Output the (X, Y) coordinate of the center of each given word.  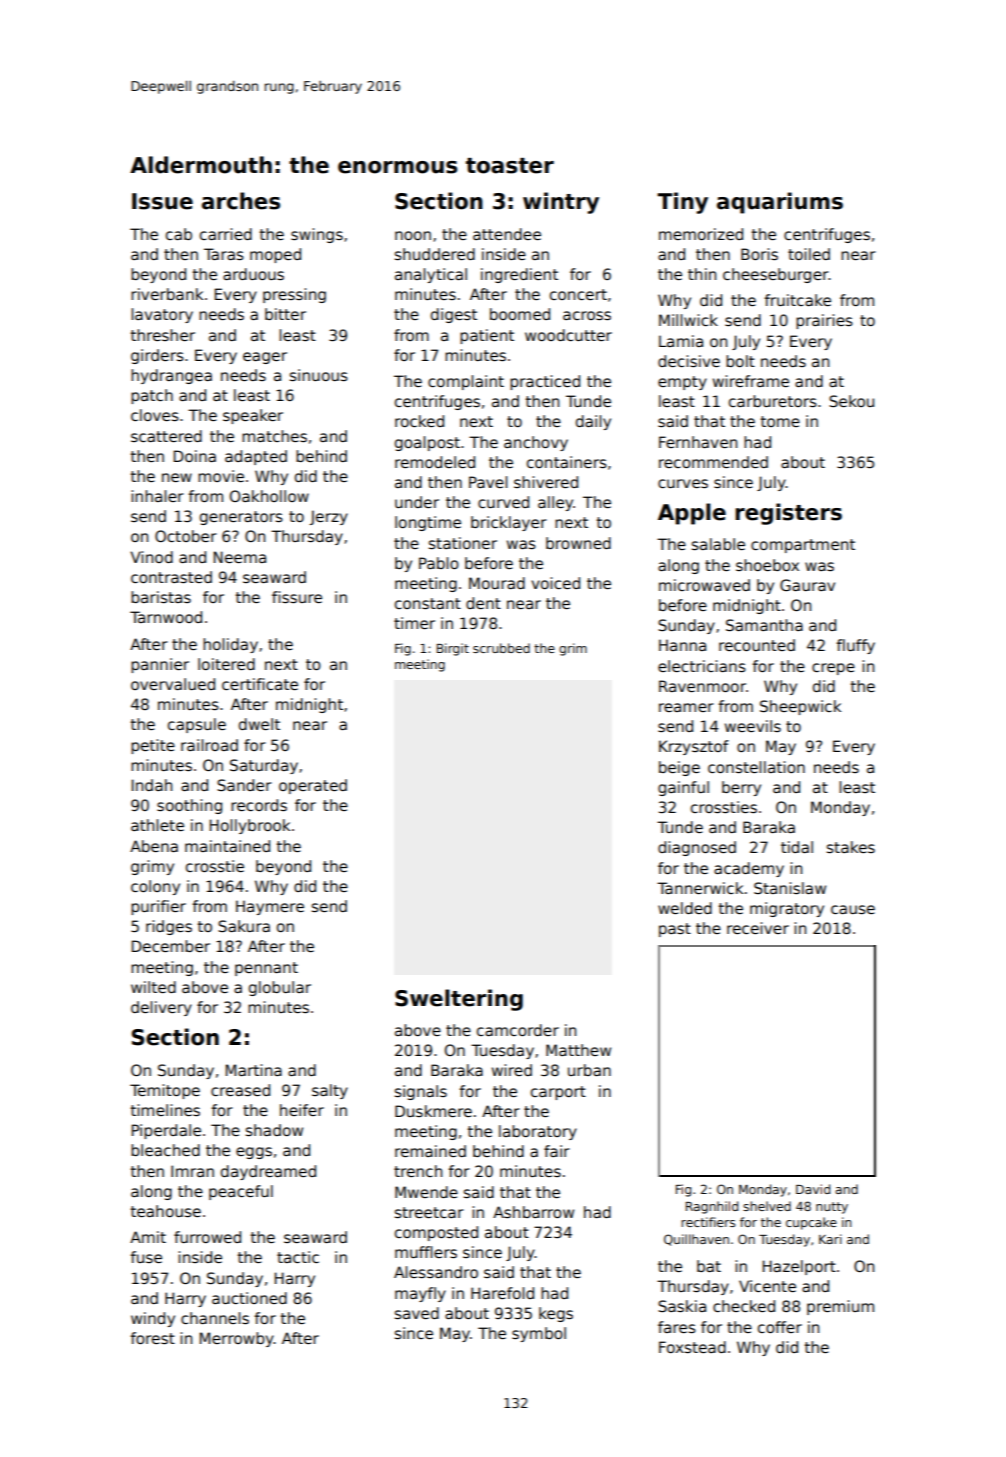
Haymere (270, 907)
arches (241, 201)
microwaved (704, 585)
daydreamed (268, 1172)
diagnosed (697, 848)
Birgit (453, 649)
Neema (240, 557)
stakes (851, 847)
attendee (507, 234)
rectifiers (708, 1222)
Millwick (688, 320)
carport (558, 1093)
